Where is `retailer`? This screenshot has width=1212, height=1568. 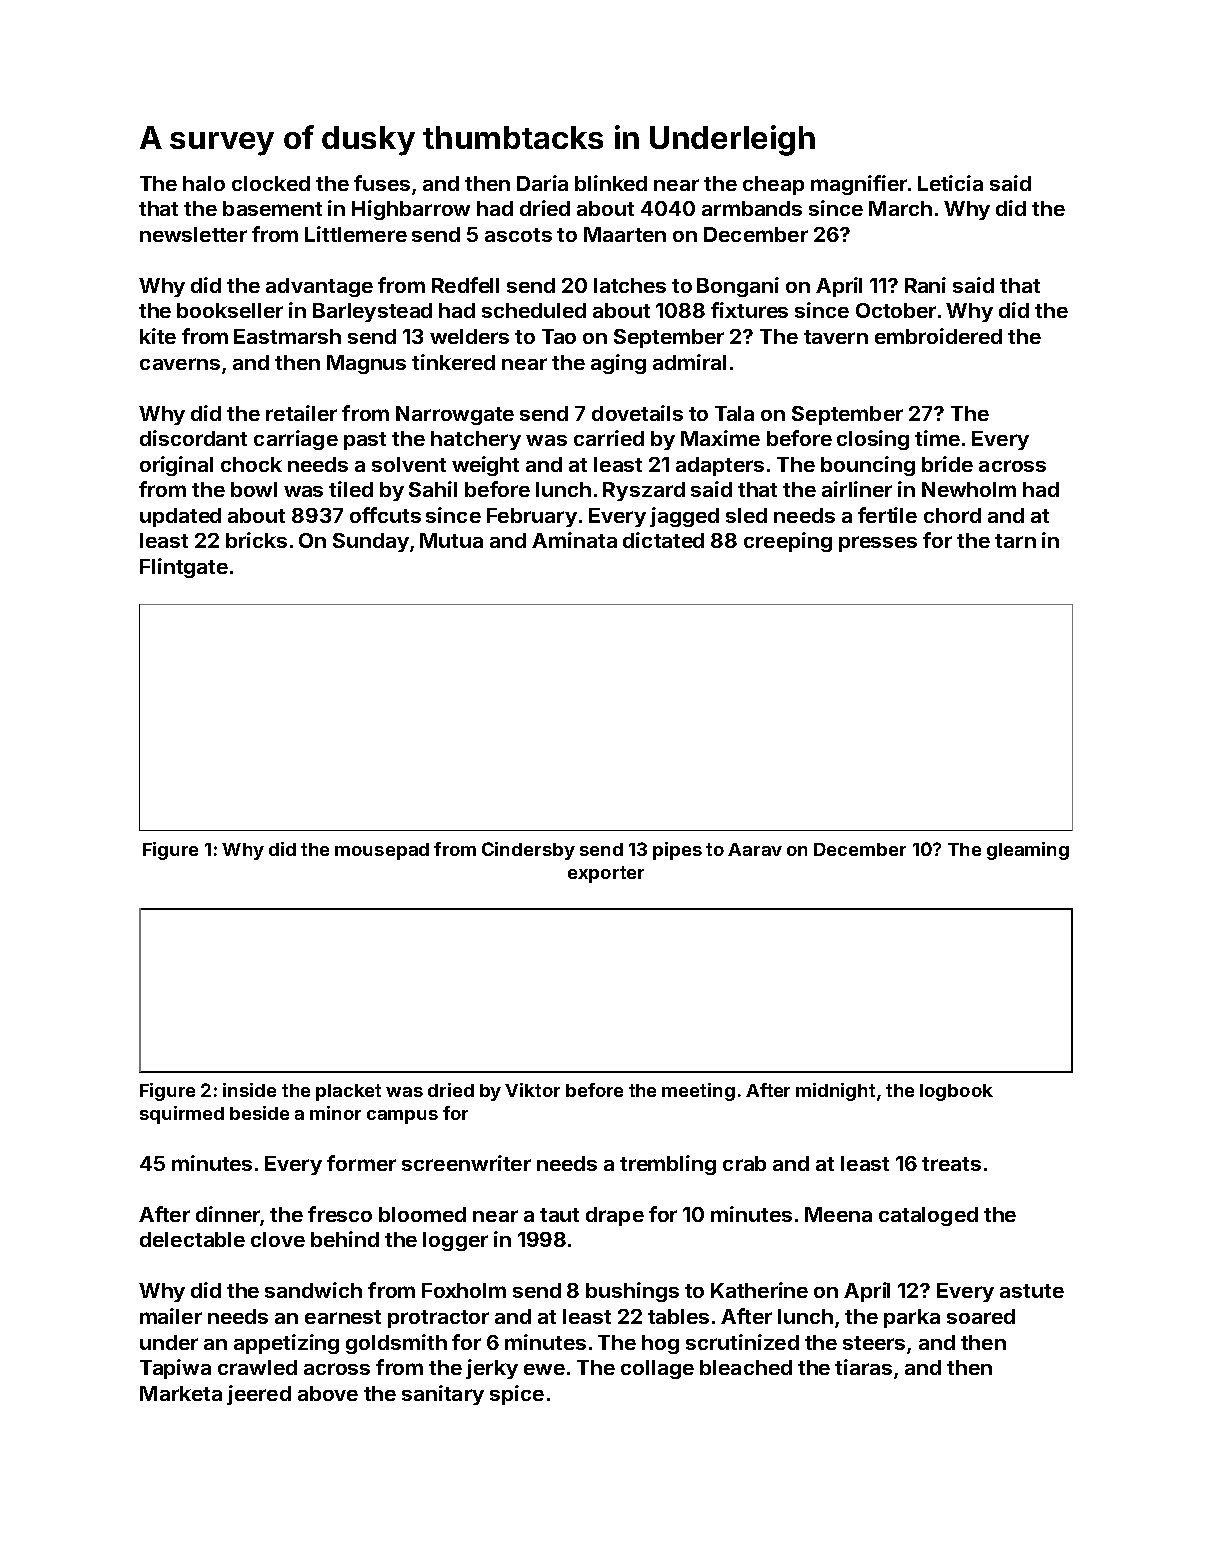
retailer is located at coordinates (301, 413).
